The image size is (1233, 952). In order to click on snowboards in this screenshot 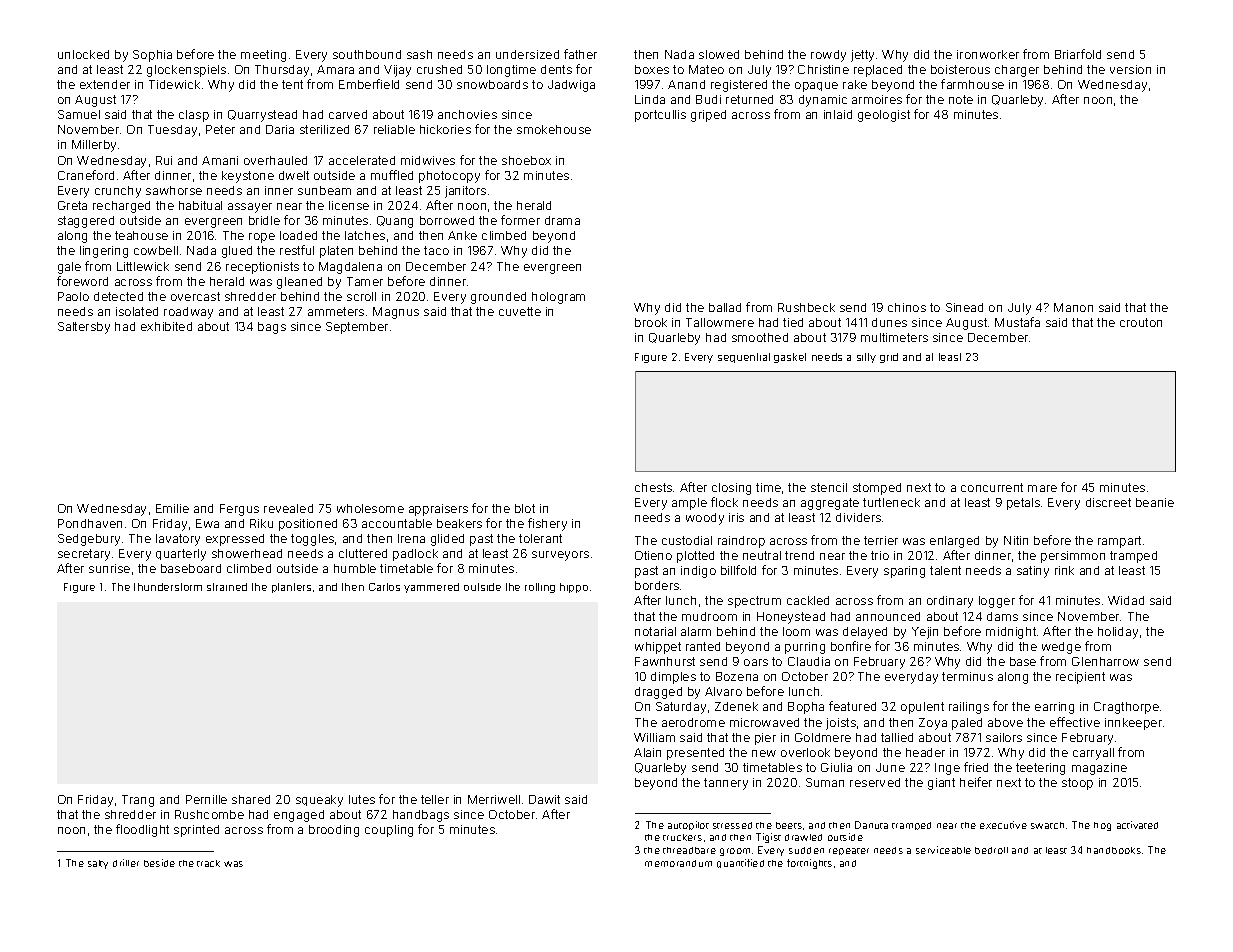, I will do `click(492, 84)`.
